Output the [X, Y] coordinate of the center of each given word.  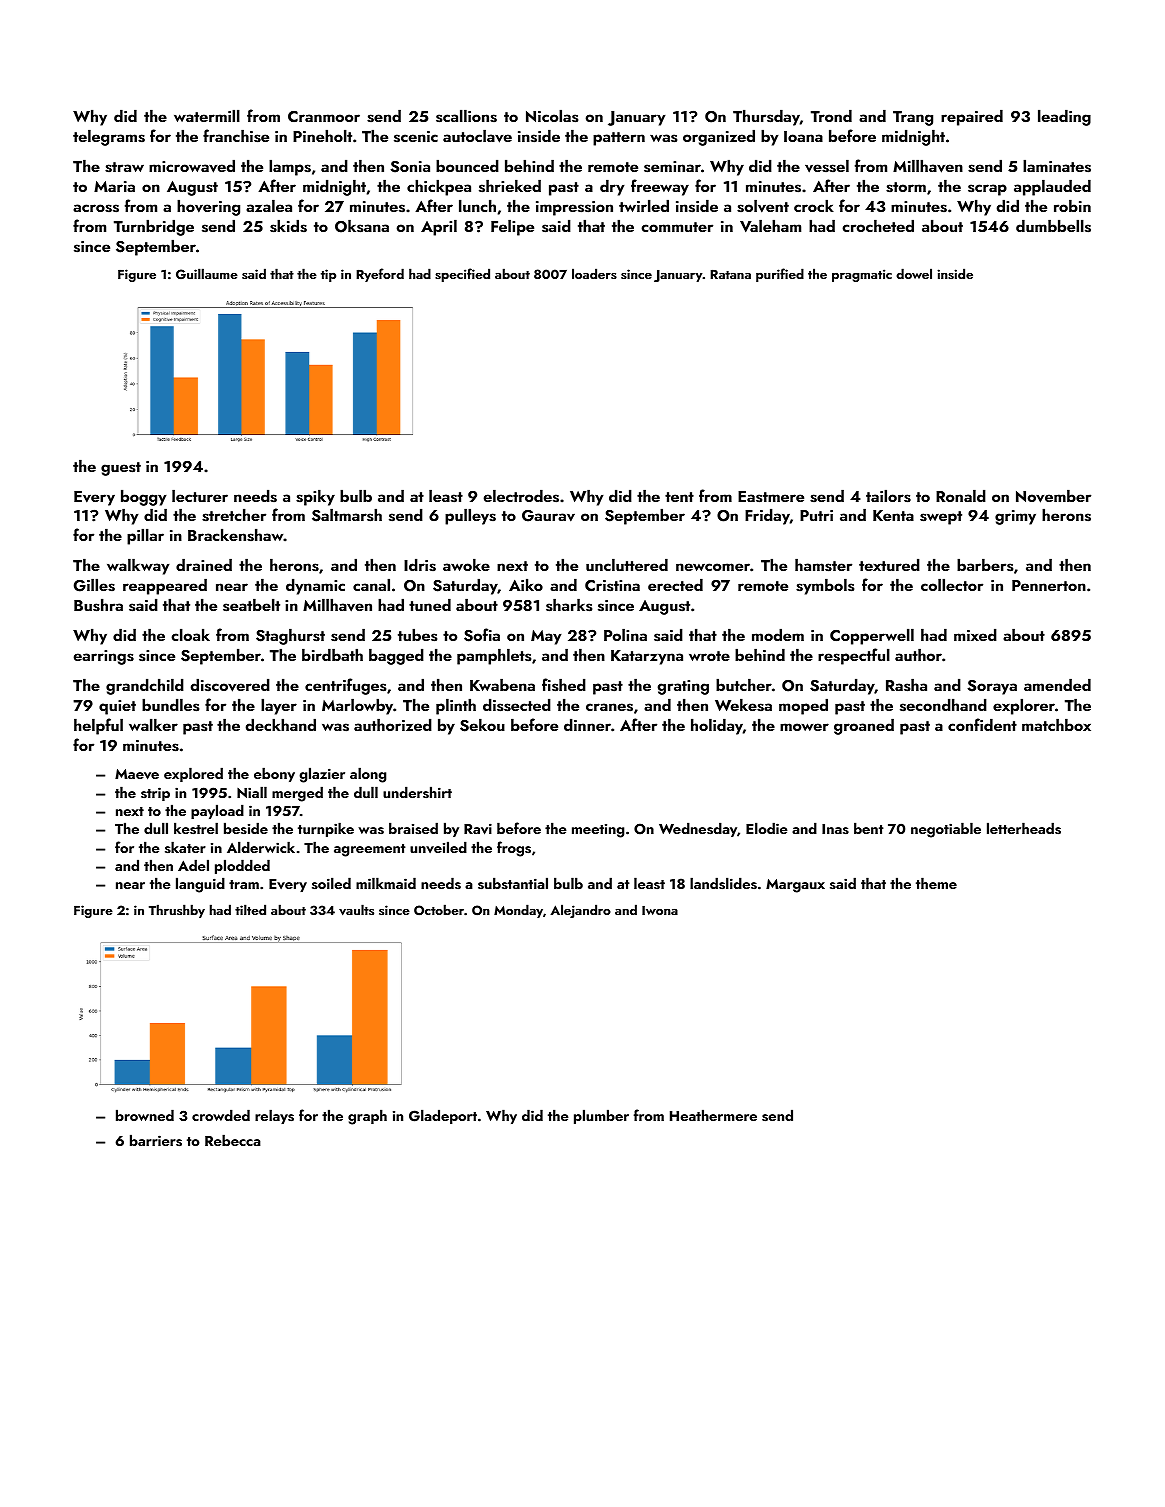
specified [462, 275]
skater [185, 847]
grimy [1015, 517]
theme [936, 883]
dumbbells [1053, 226]
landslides [723, 883]
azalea [269, 205]
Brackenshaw [236, 535]
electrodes [521, 496]
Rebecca [233, 1140]
